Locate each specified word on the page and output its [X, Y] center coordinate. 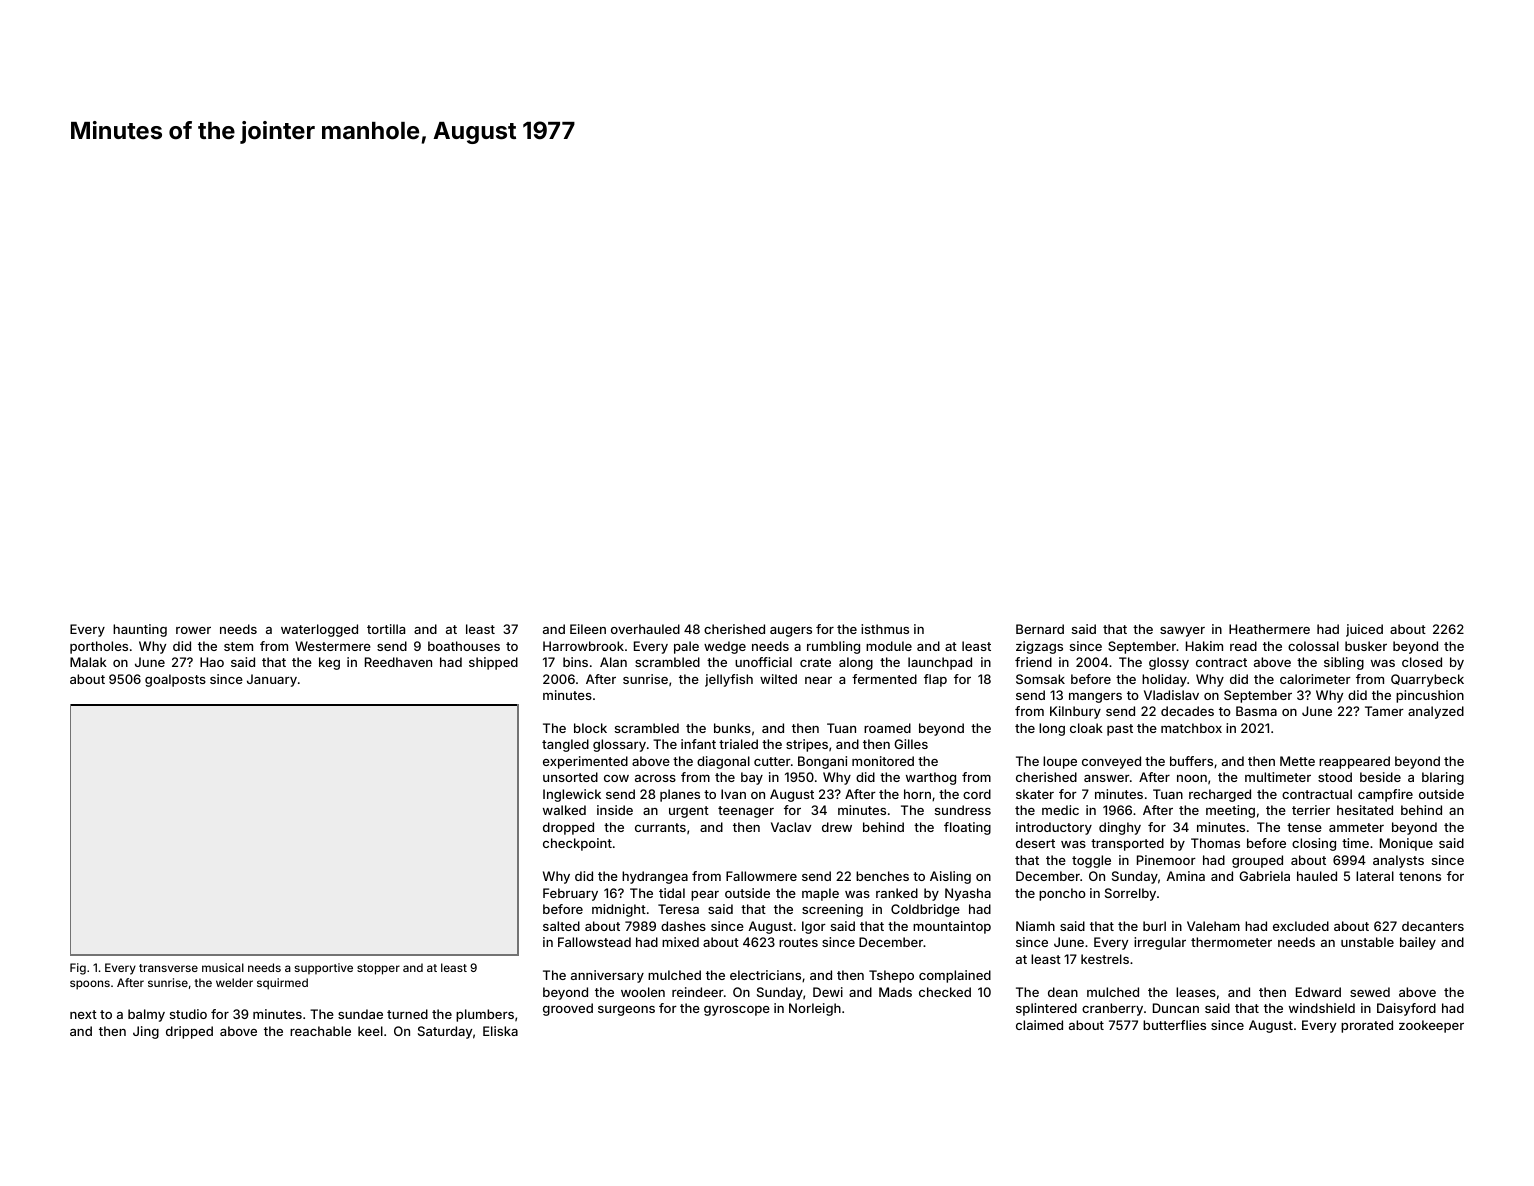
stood [1335, 777]
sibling [1344, 663]
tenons [1420, 876]
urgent [689, 812]
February [570, 894]
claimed [1039, 1025]
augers [791, 632]
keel [370, 1031]
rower [193, 630]
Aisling [950, 877]
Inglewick [572, 795]
